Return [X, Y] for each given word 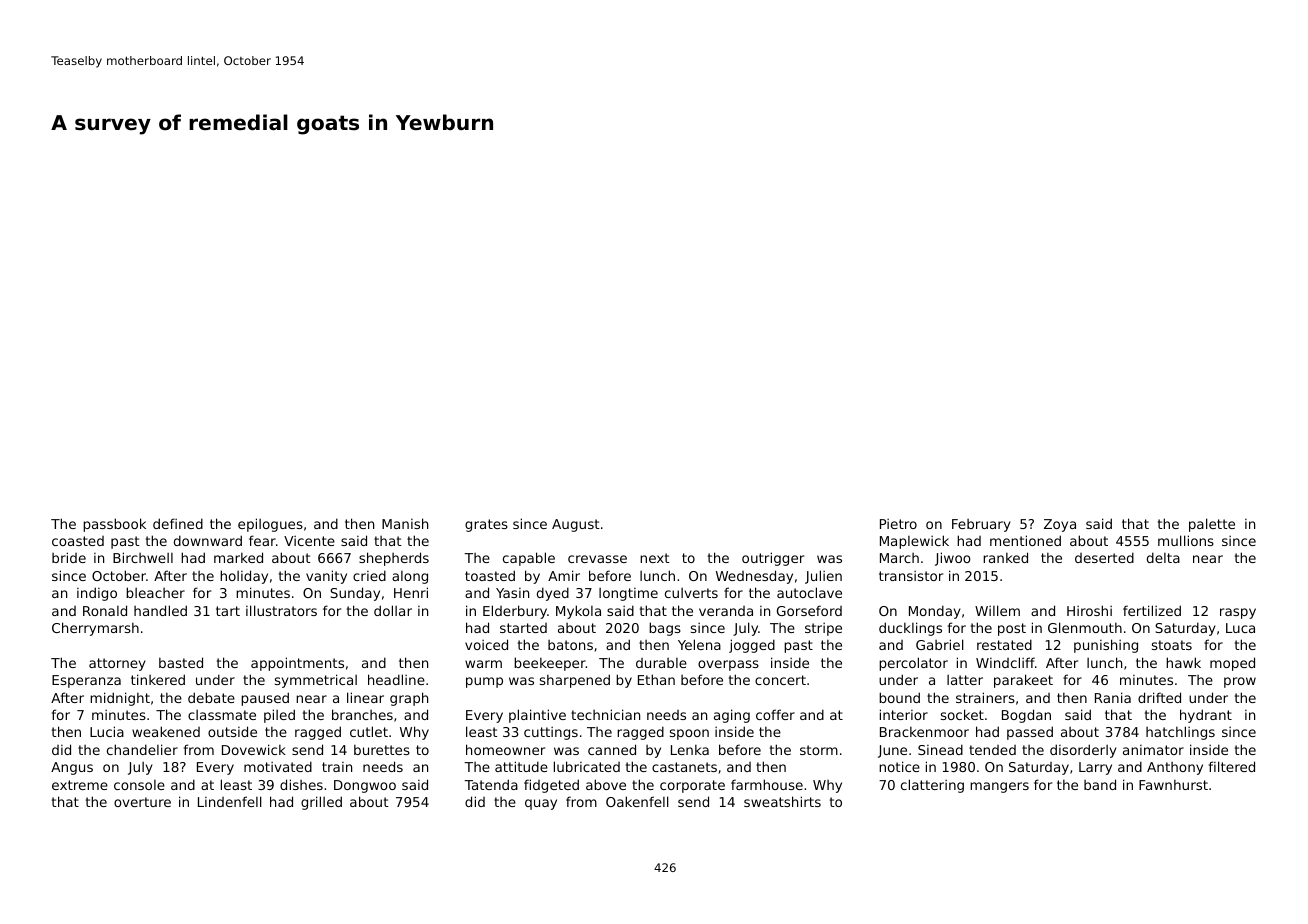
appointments [297, 664]
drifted [1159, 697]
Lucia [107, 731]
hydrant [1206, 716]
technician [605, 714]
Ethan [656, 679]
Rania [1113, 697]
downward [208, 540]
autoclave [809, 592]
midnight [120, 699]
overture [142, 802]
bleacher [155, 592]
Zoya [1060, 525]
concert [780, 680]
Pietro [898, 524]
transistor [911, 576]
